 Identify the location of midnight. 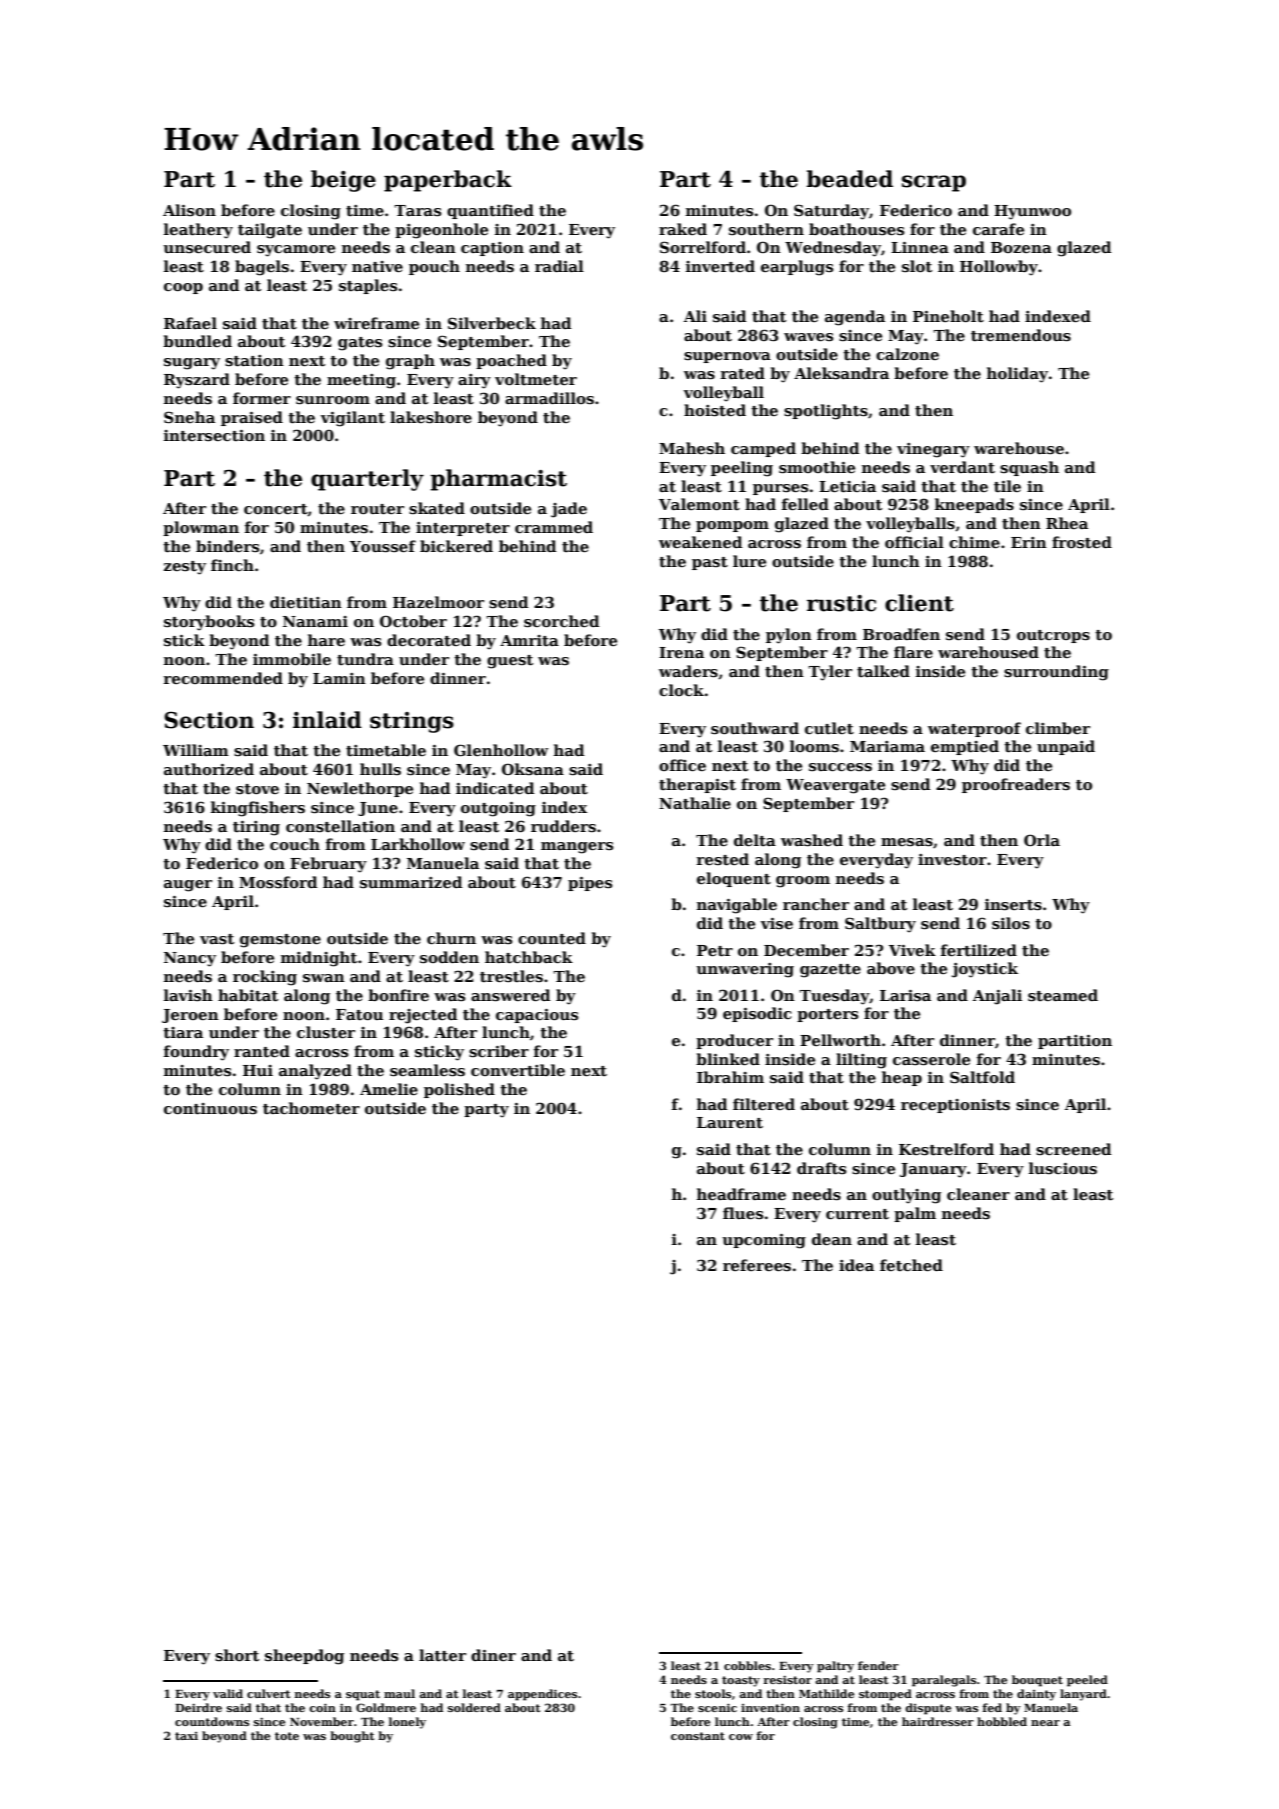
(319, 959).
